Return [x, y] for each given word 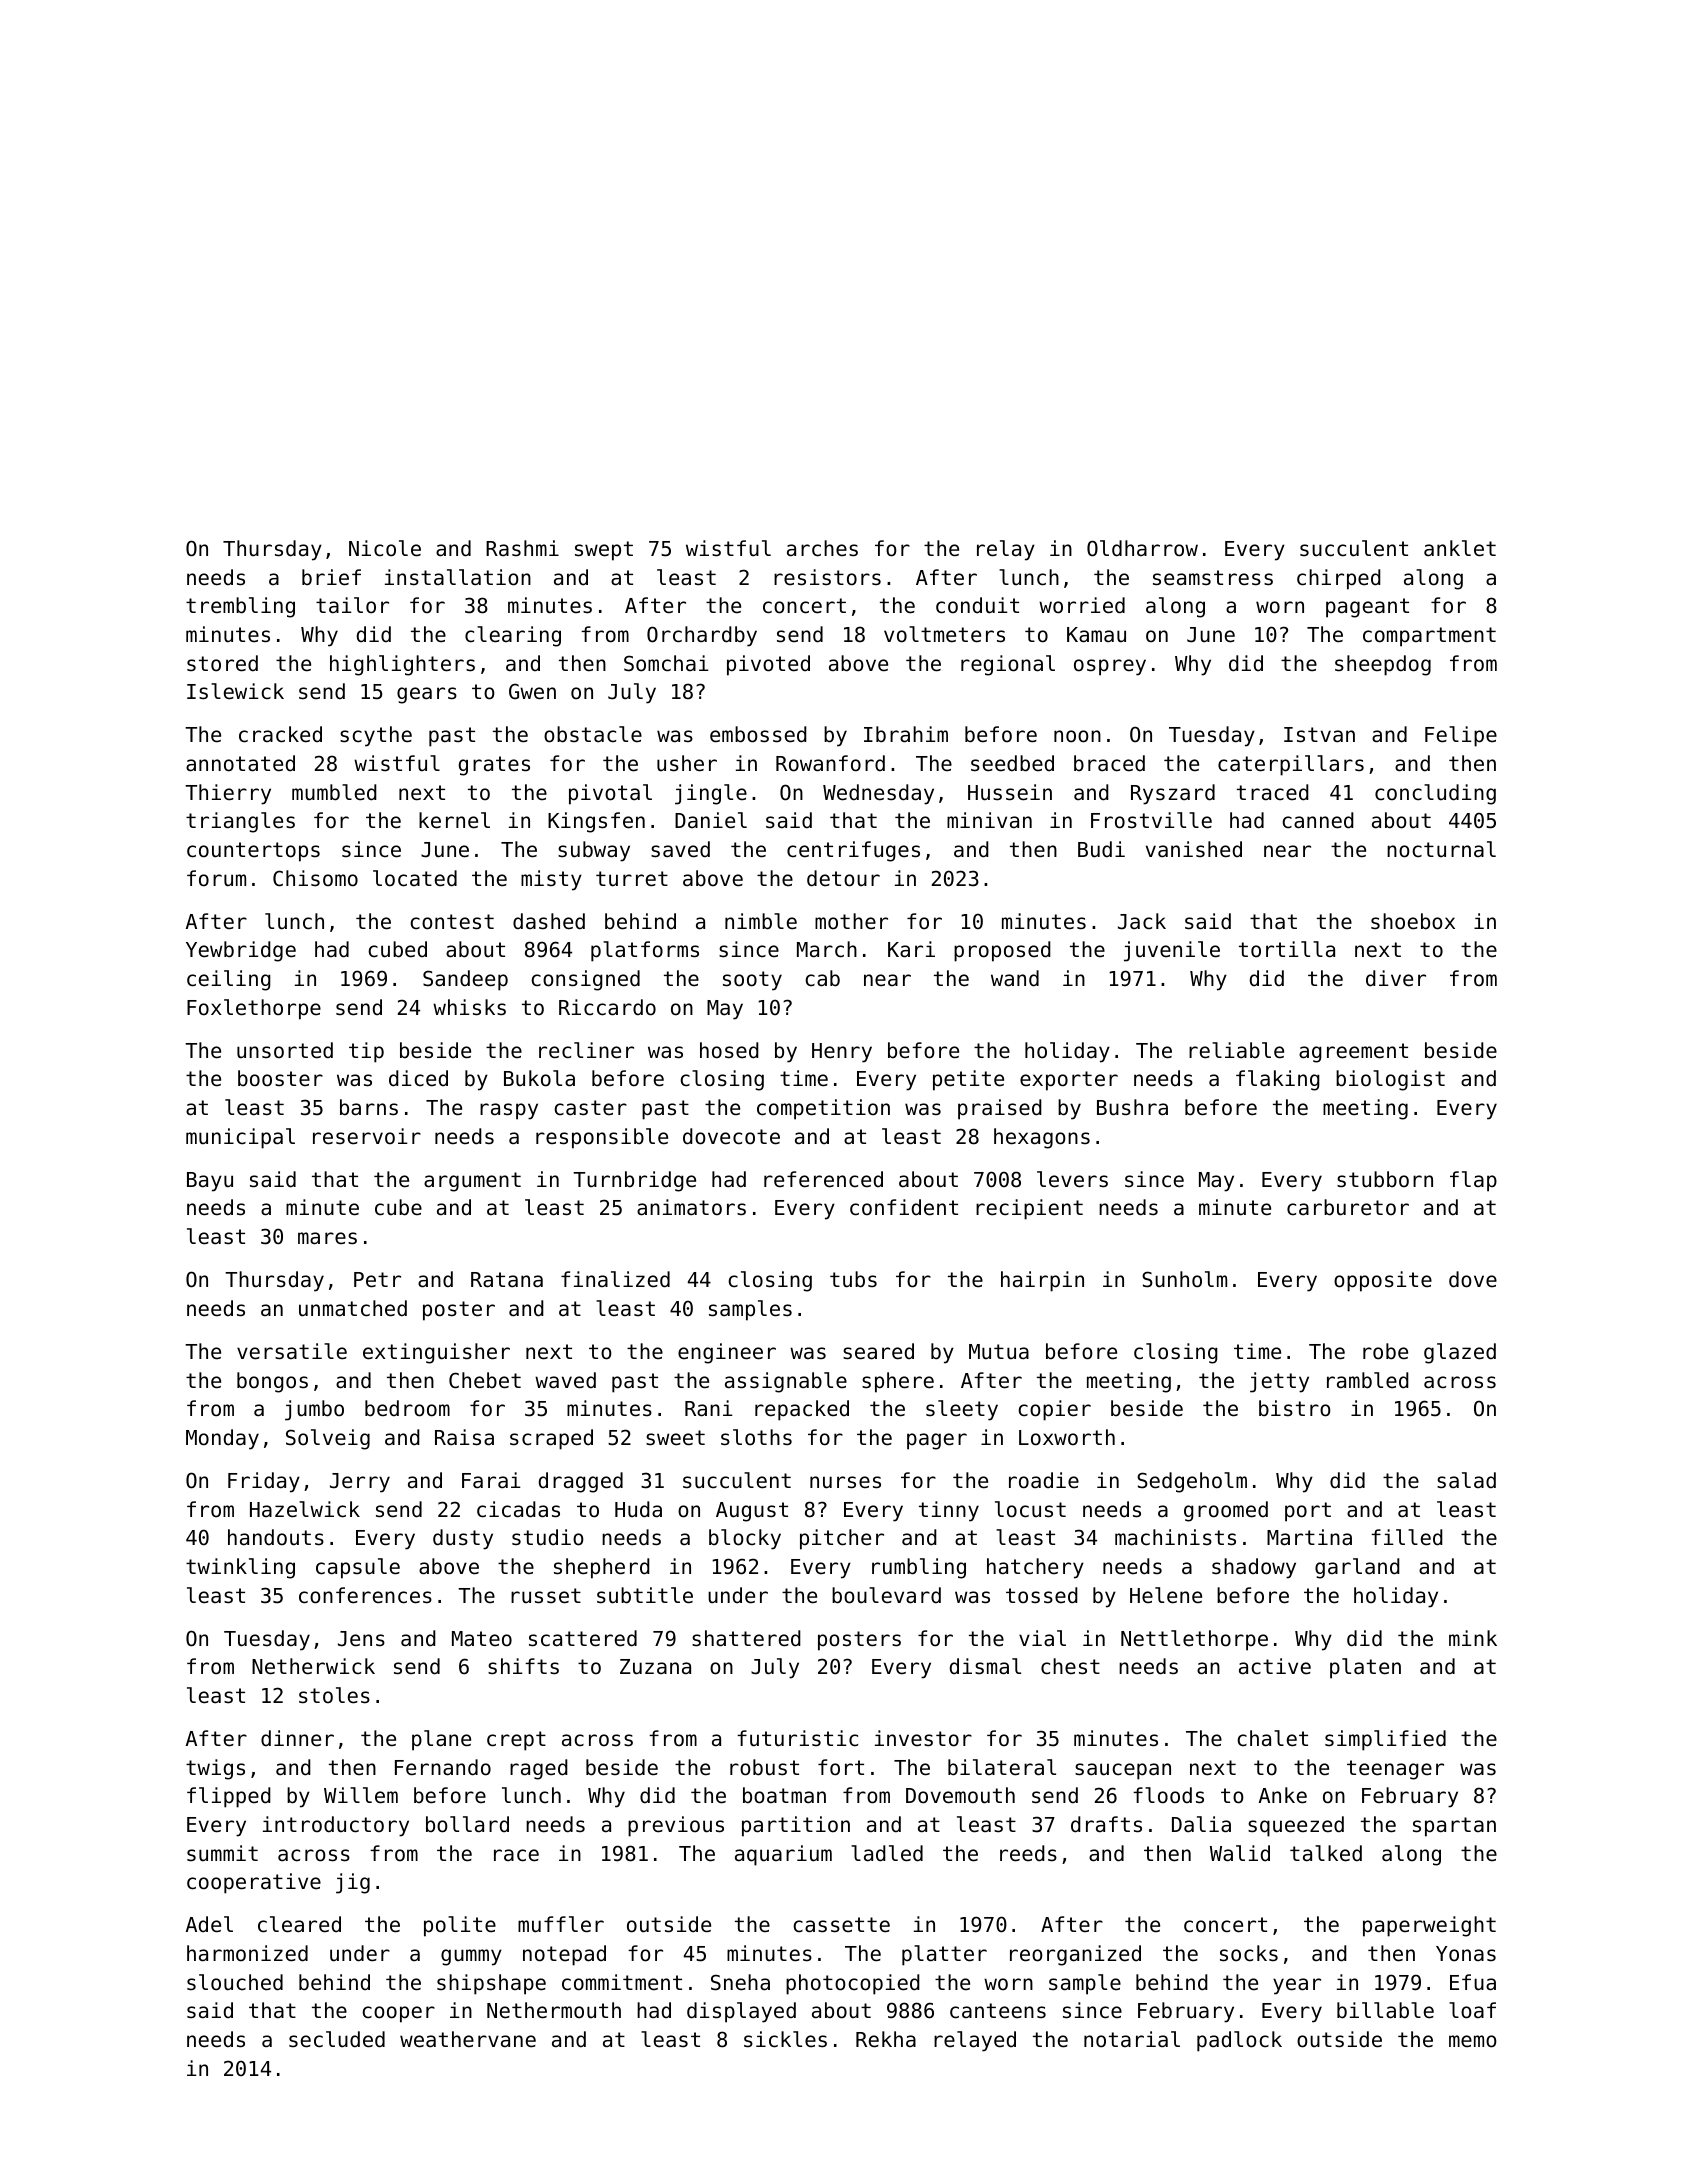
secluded [337, 2039]
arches [822, 548]
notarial [1132, 2039]
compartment [1429, 637]
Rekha [886, 2039]
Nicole [385, 548]
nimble [761, 921]
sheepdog [1383, 665]
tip [366, 1052]
